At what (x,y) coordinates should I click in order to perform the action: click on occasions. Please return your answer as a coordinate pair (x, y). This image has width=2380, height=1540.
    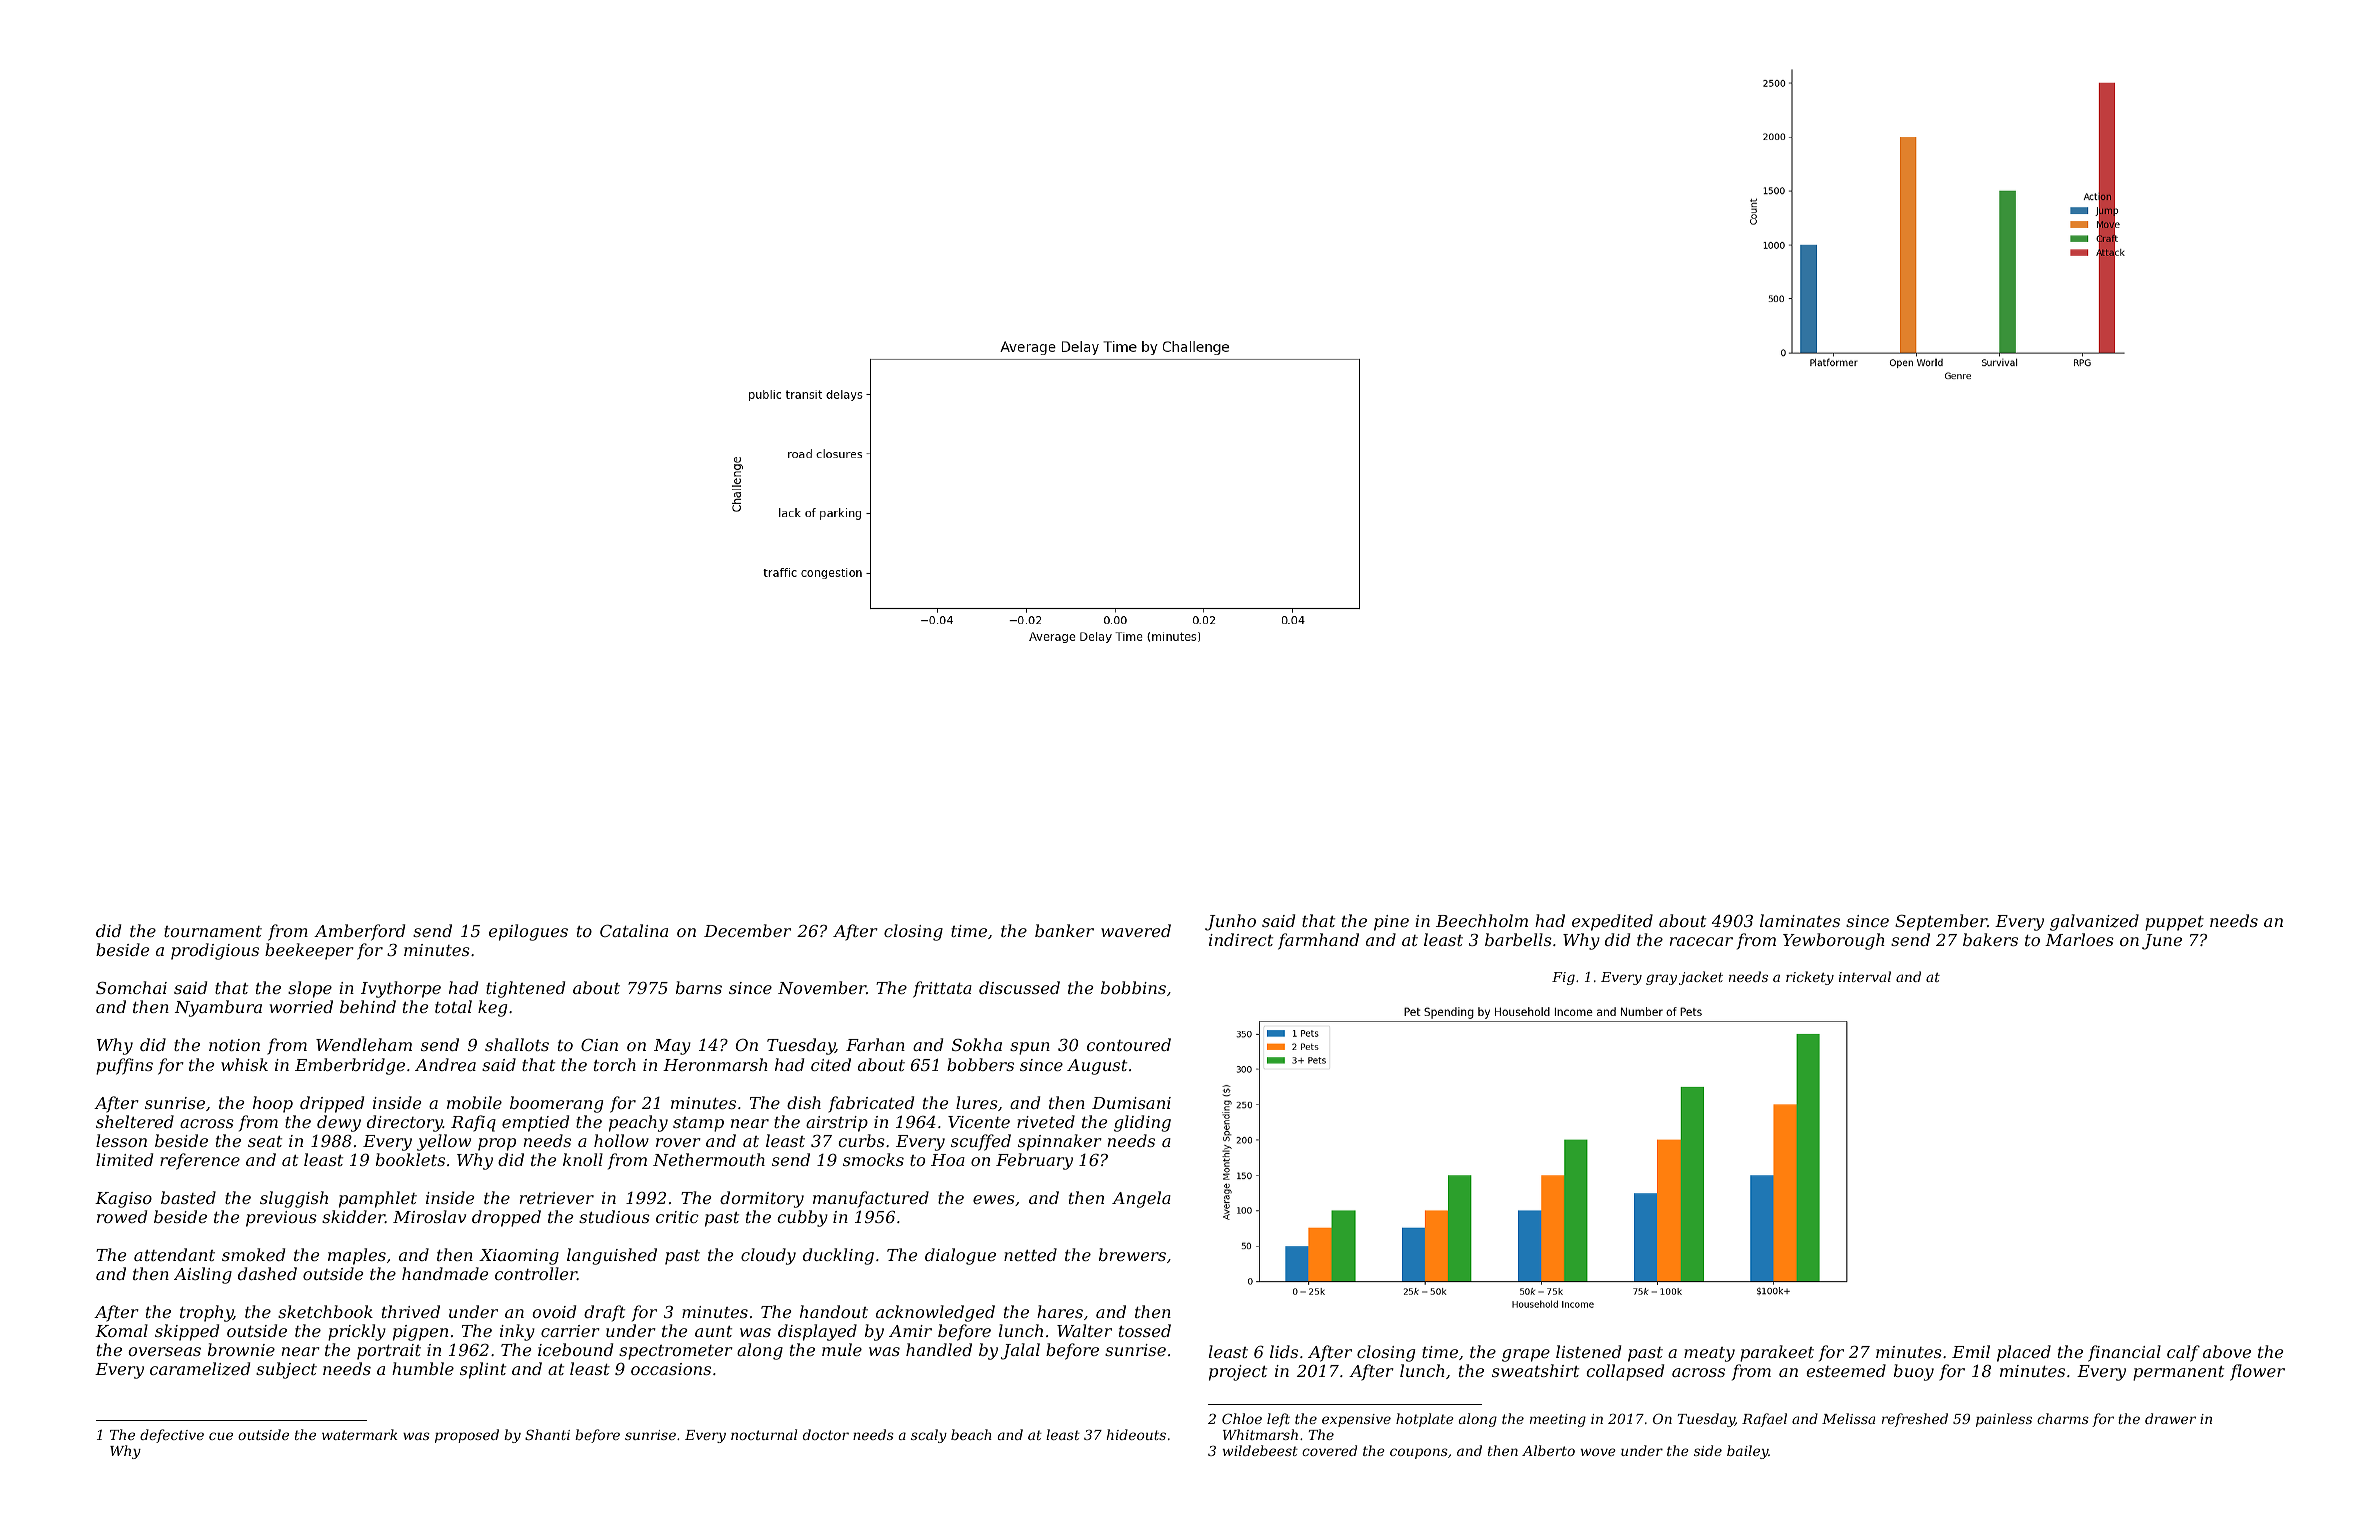
    Looking at the image, I should click on (671, 1369).
